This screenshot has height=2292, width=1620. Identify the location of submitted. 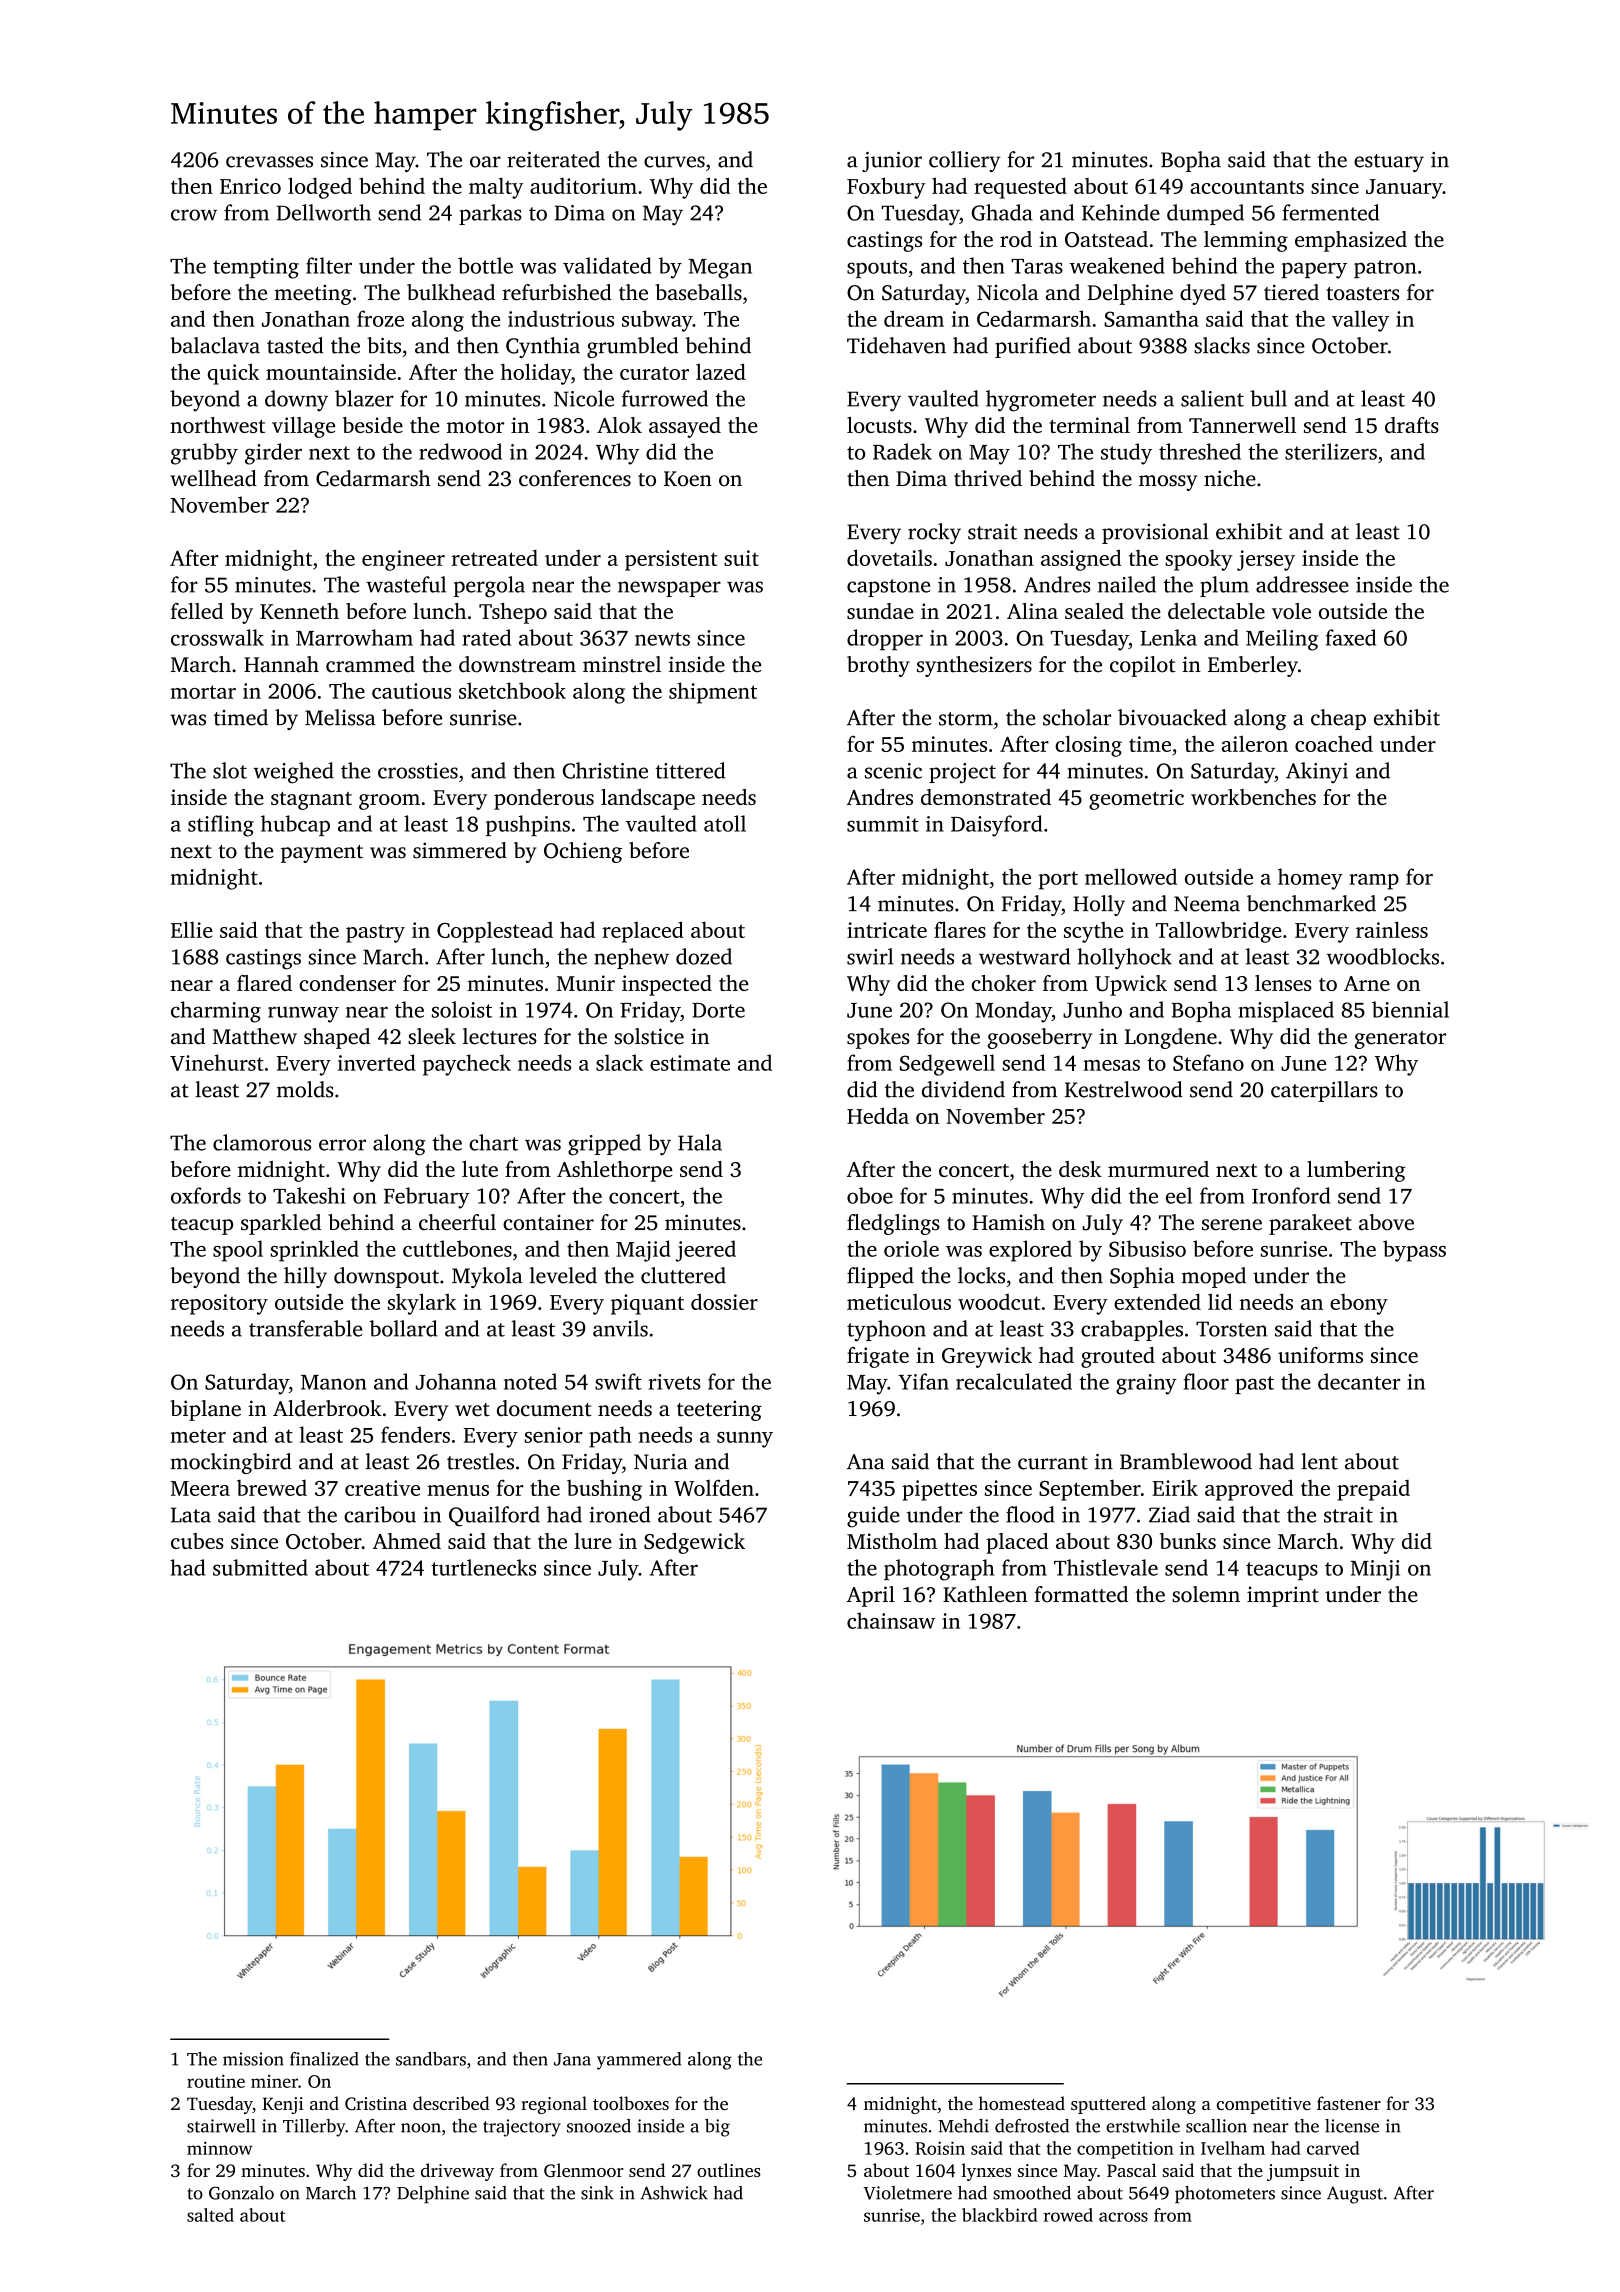
(260, 1567).
